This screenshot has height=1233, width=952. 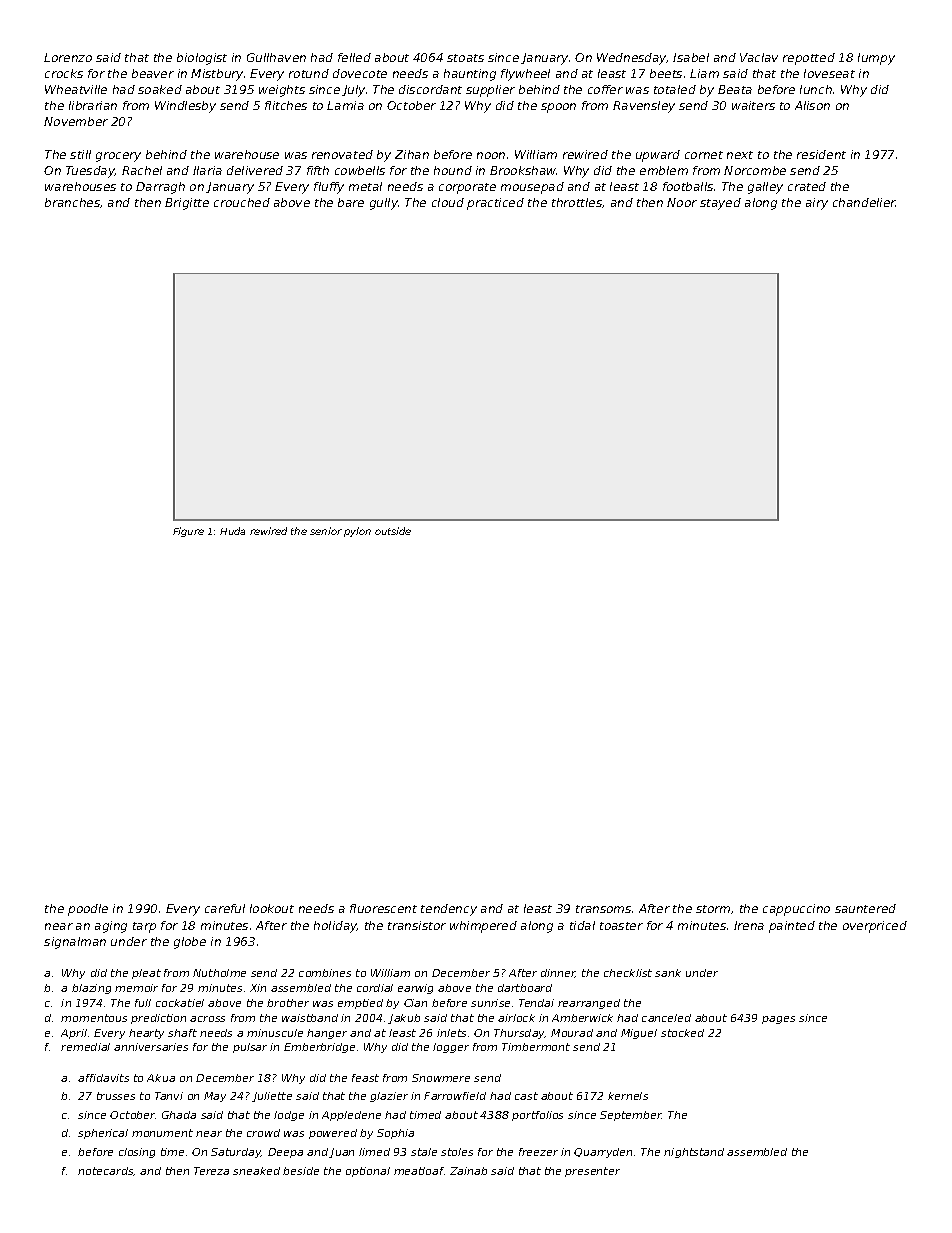 I want to click on gully, so click(x=384, y=204).
